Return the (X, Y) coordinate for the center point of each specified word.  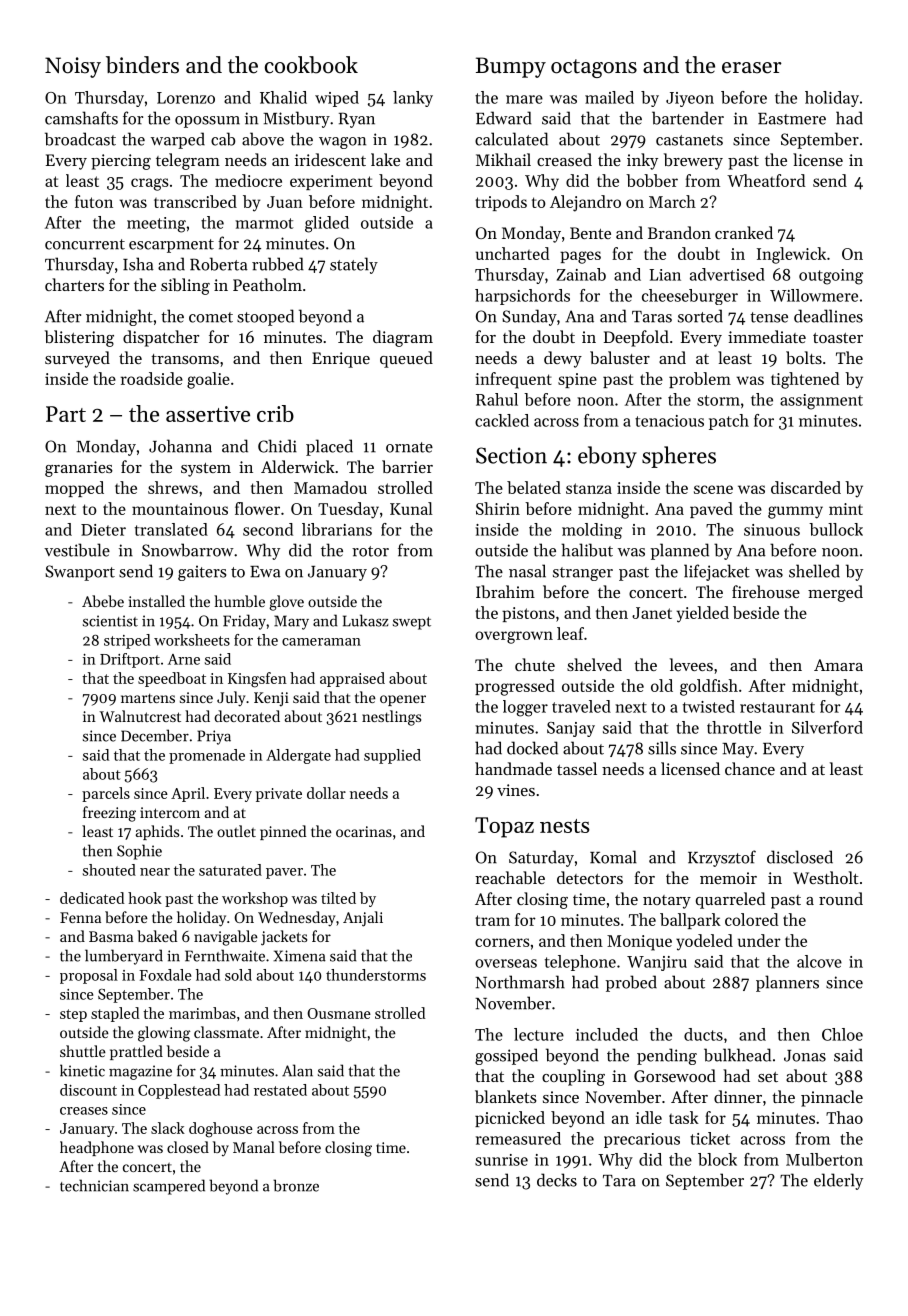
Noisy (73, 67)
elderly (838, 1181)
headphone (97, 1148)
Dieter (103, 530)
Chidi (277, 446)
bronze (296, 1185)
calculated (511, 139)
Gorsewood (675, 1075)
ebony (607, 457)
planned (680, 551)
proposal (89, 976)
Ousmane (339, 1013)
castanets (689, 140)
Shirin (498, 508)
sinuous (772, 530)
